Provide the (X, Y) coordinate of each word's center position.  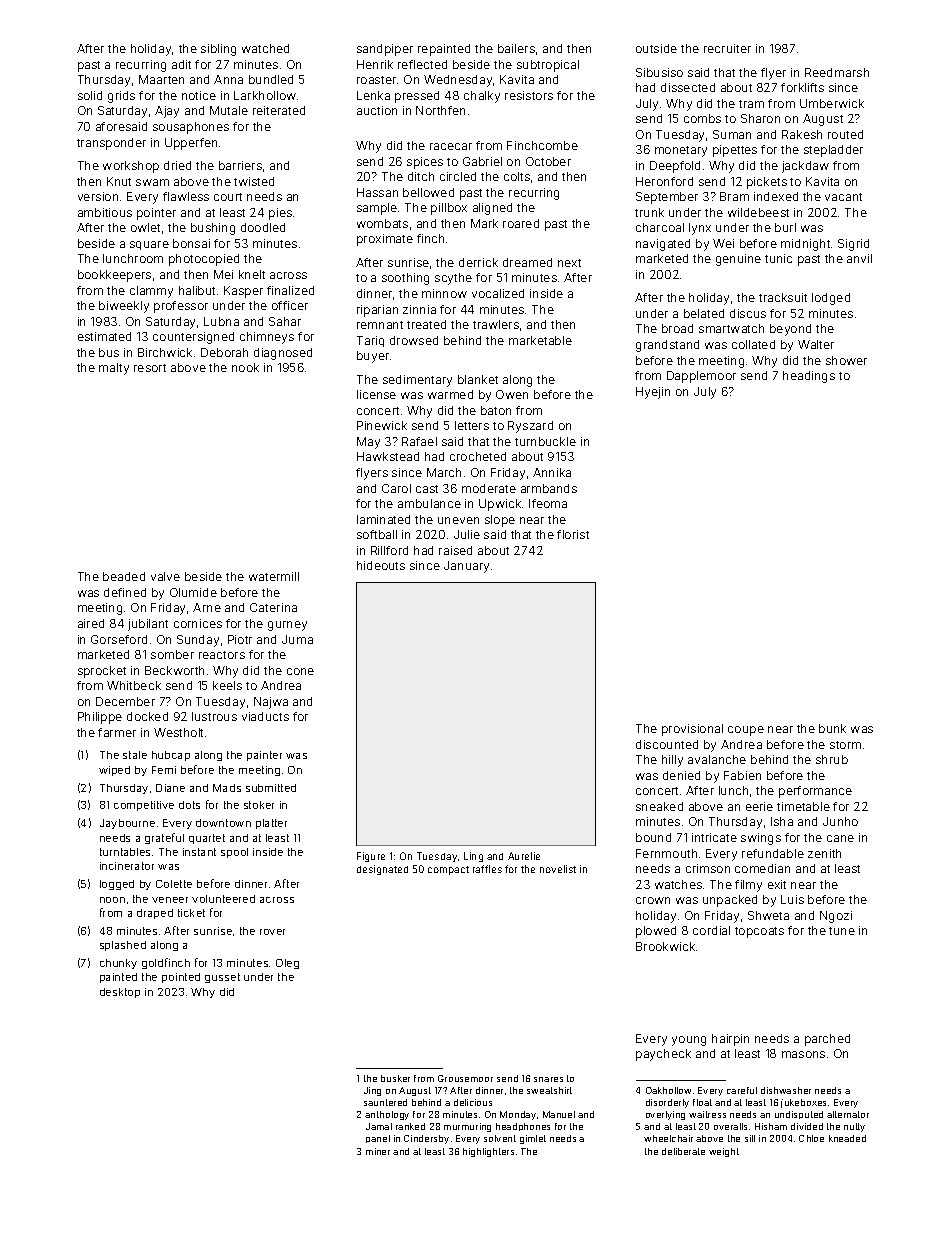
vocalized (498, 293)
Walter (816, 344)
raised (455, 550)
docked (147, 716)
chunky (118, 964)
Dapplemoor (701, 377)
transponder (111, 144)
